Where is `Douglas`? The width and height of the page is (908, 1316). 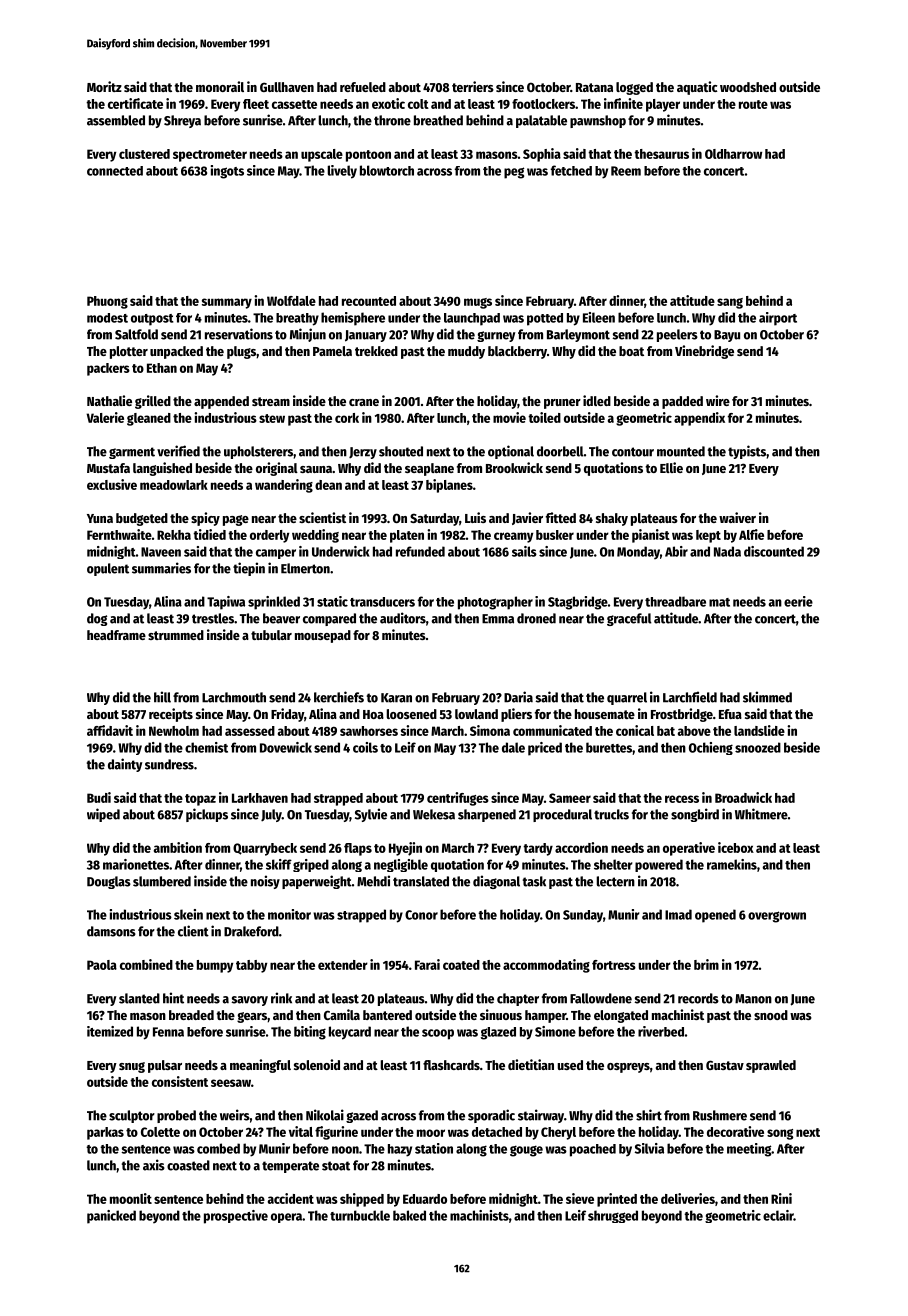 Douglas is located at coordinates (109, 882).
